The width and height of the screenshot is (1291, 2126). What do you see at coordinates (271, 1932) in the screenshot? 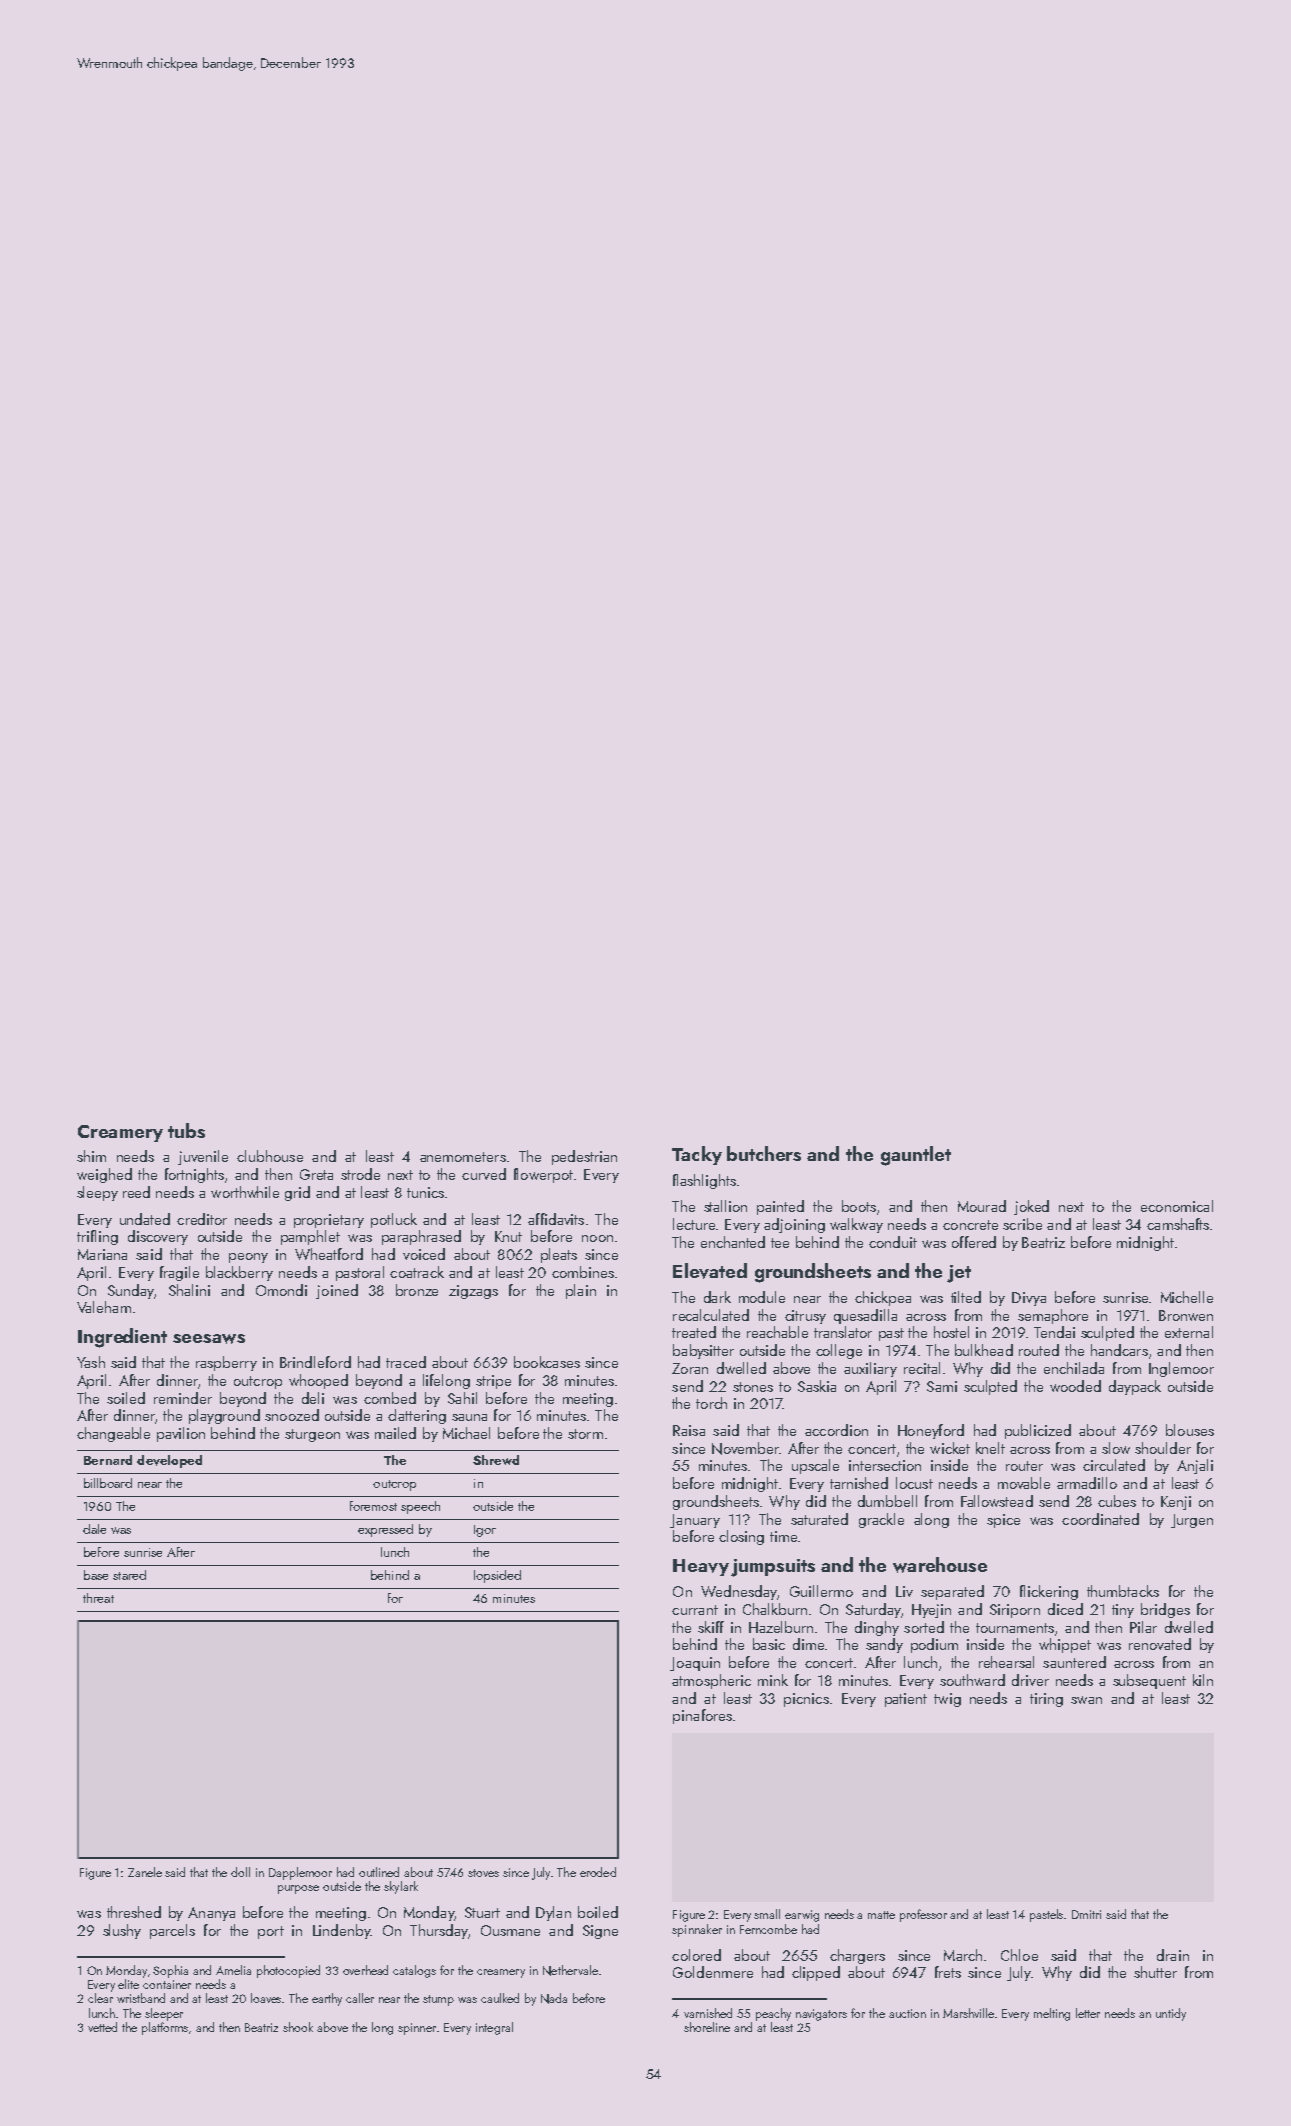
I see `port` at bounding box center [271, 1932].
